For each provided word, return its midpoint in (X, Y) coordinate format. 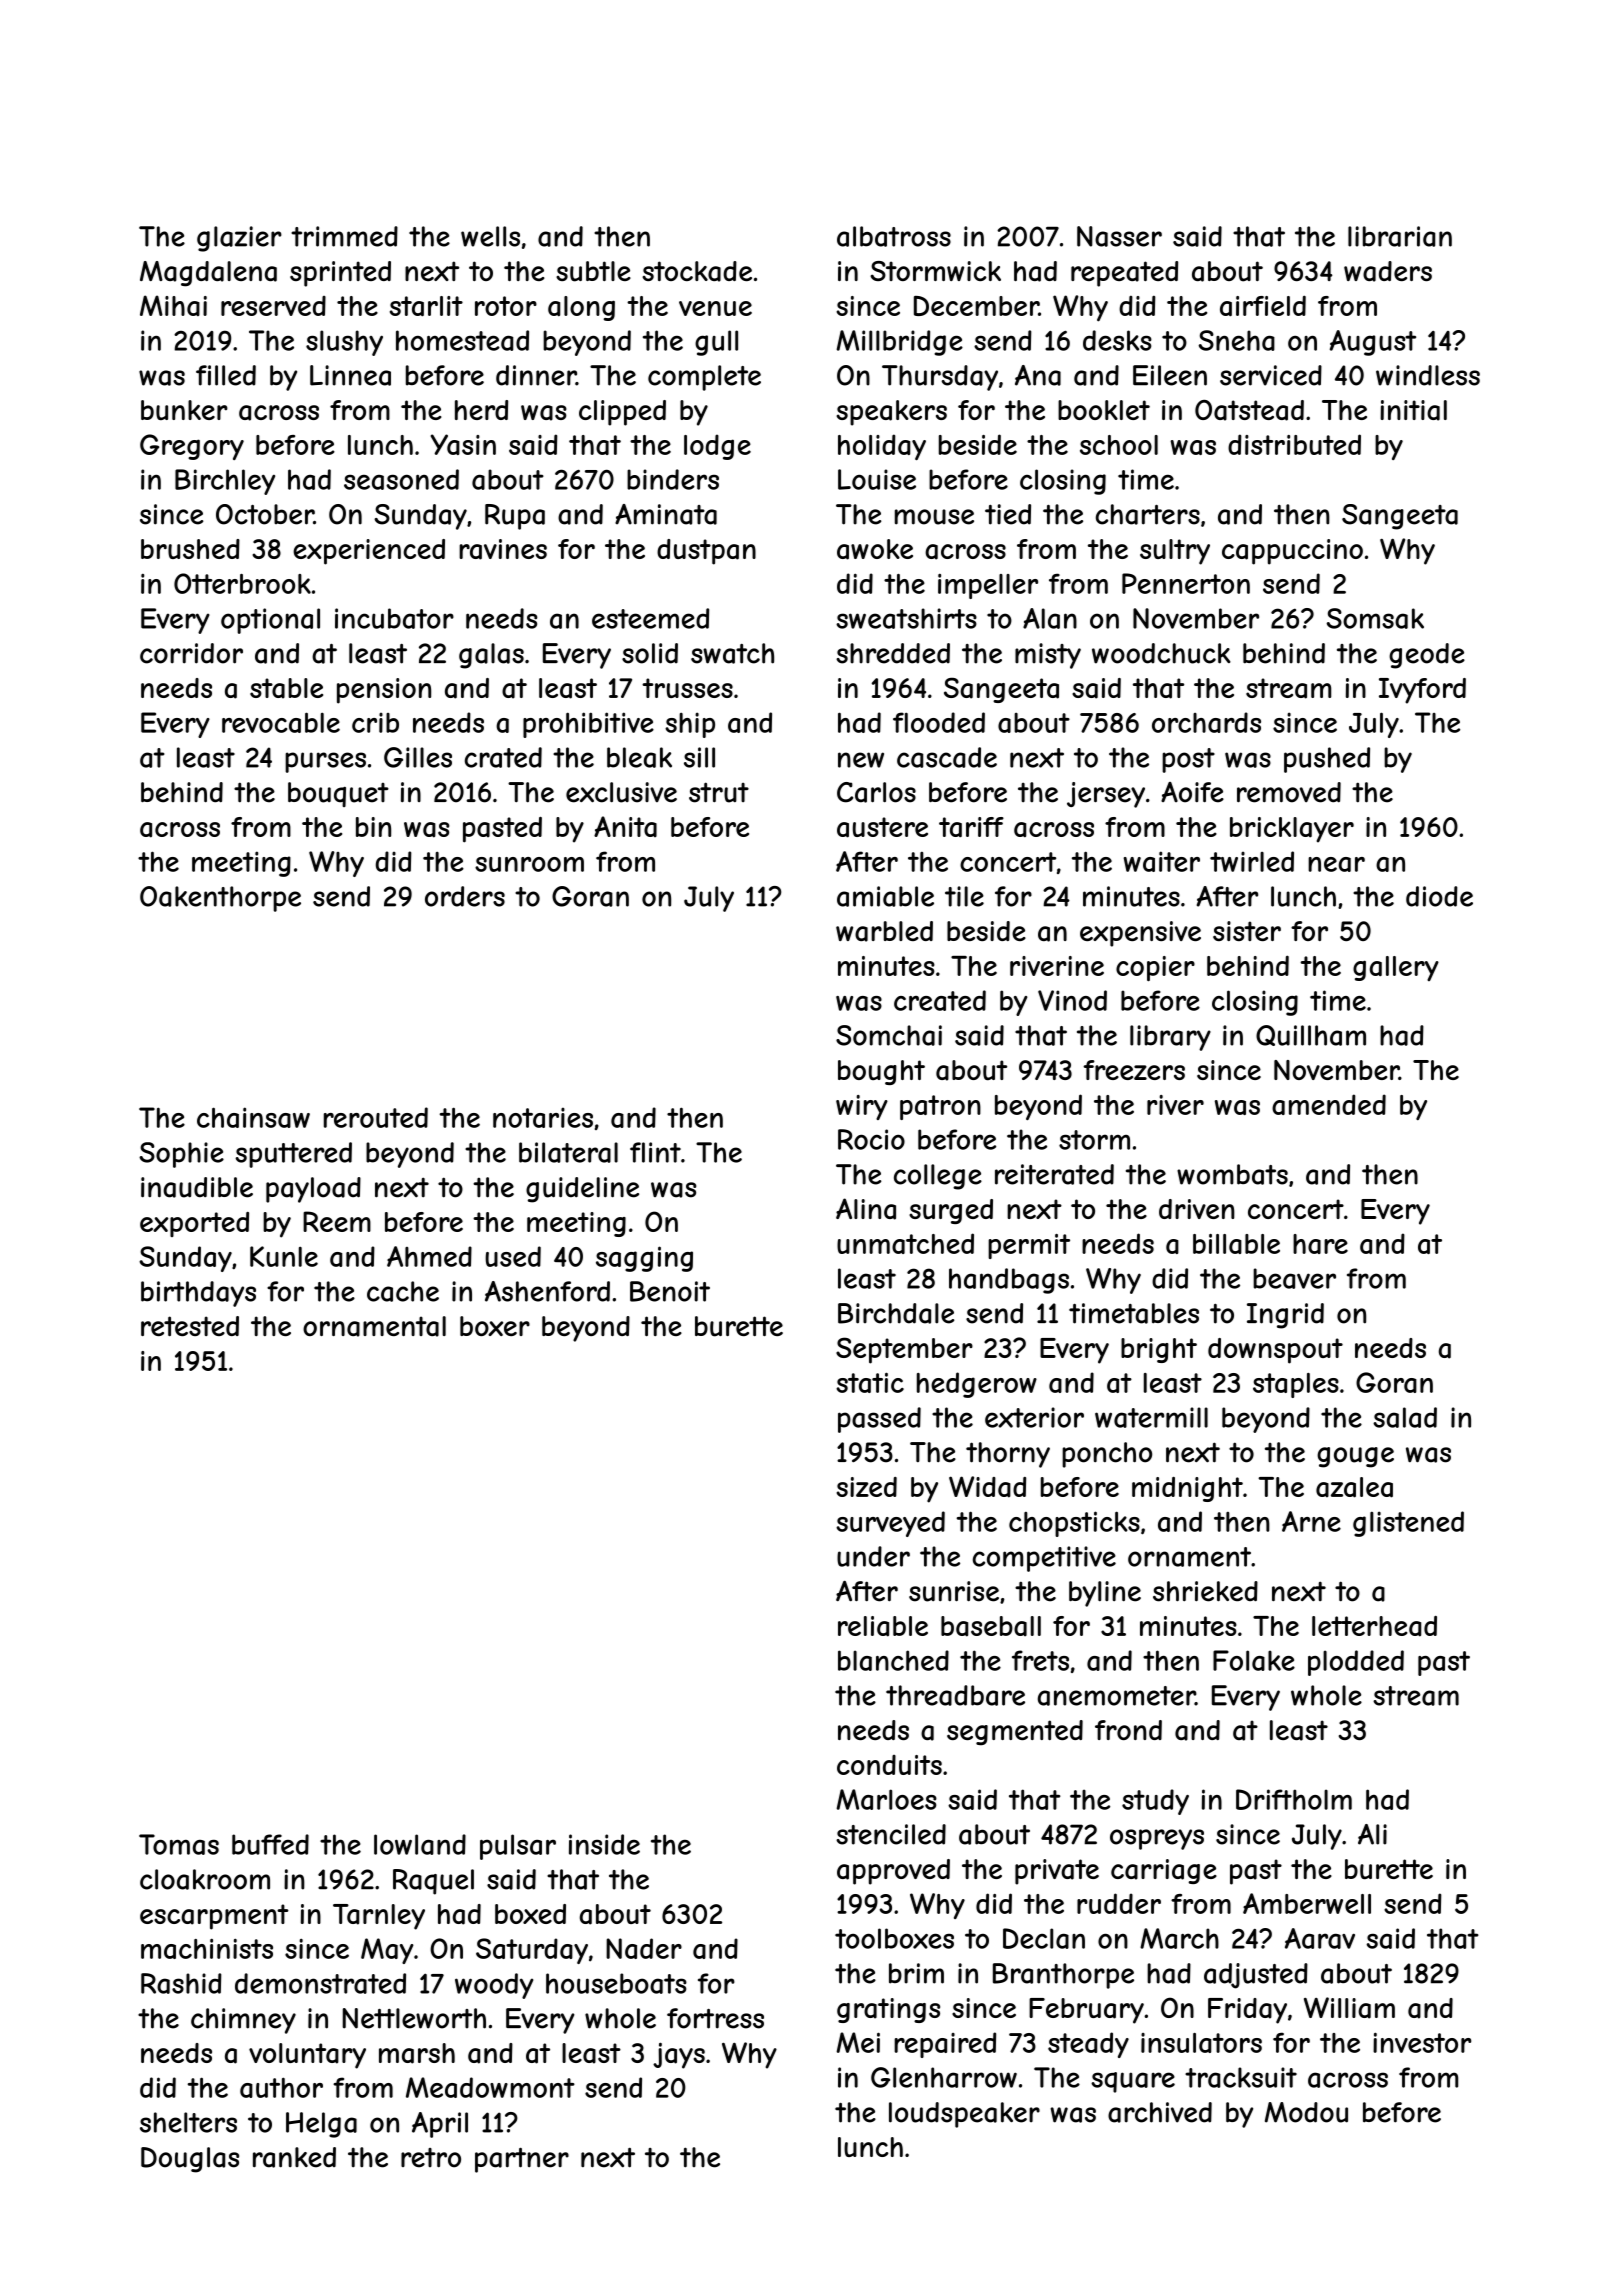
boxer (495, 1326)
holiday (882, 447)
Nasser (1119, 236)
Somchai (889, 1035)
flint (655, 1152)
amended (1329, 1104)
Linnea (350, 375)
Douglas (190, 2160)
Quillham (1311, 1035)
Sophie (181, 1155)
